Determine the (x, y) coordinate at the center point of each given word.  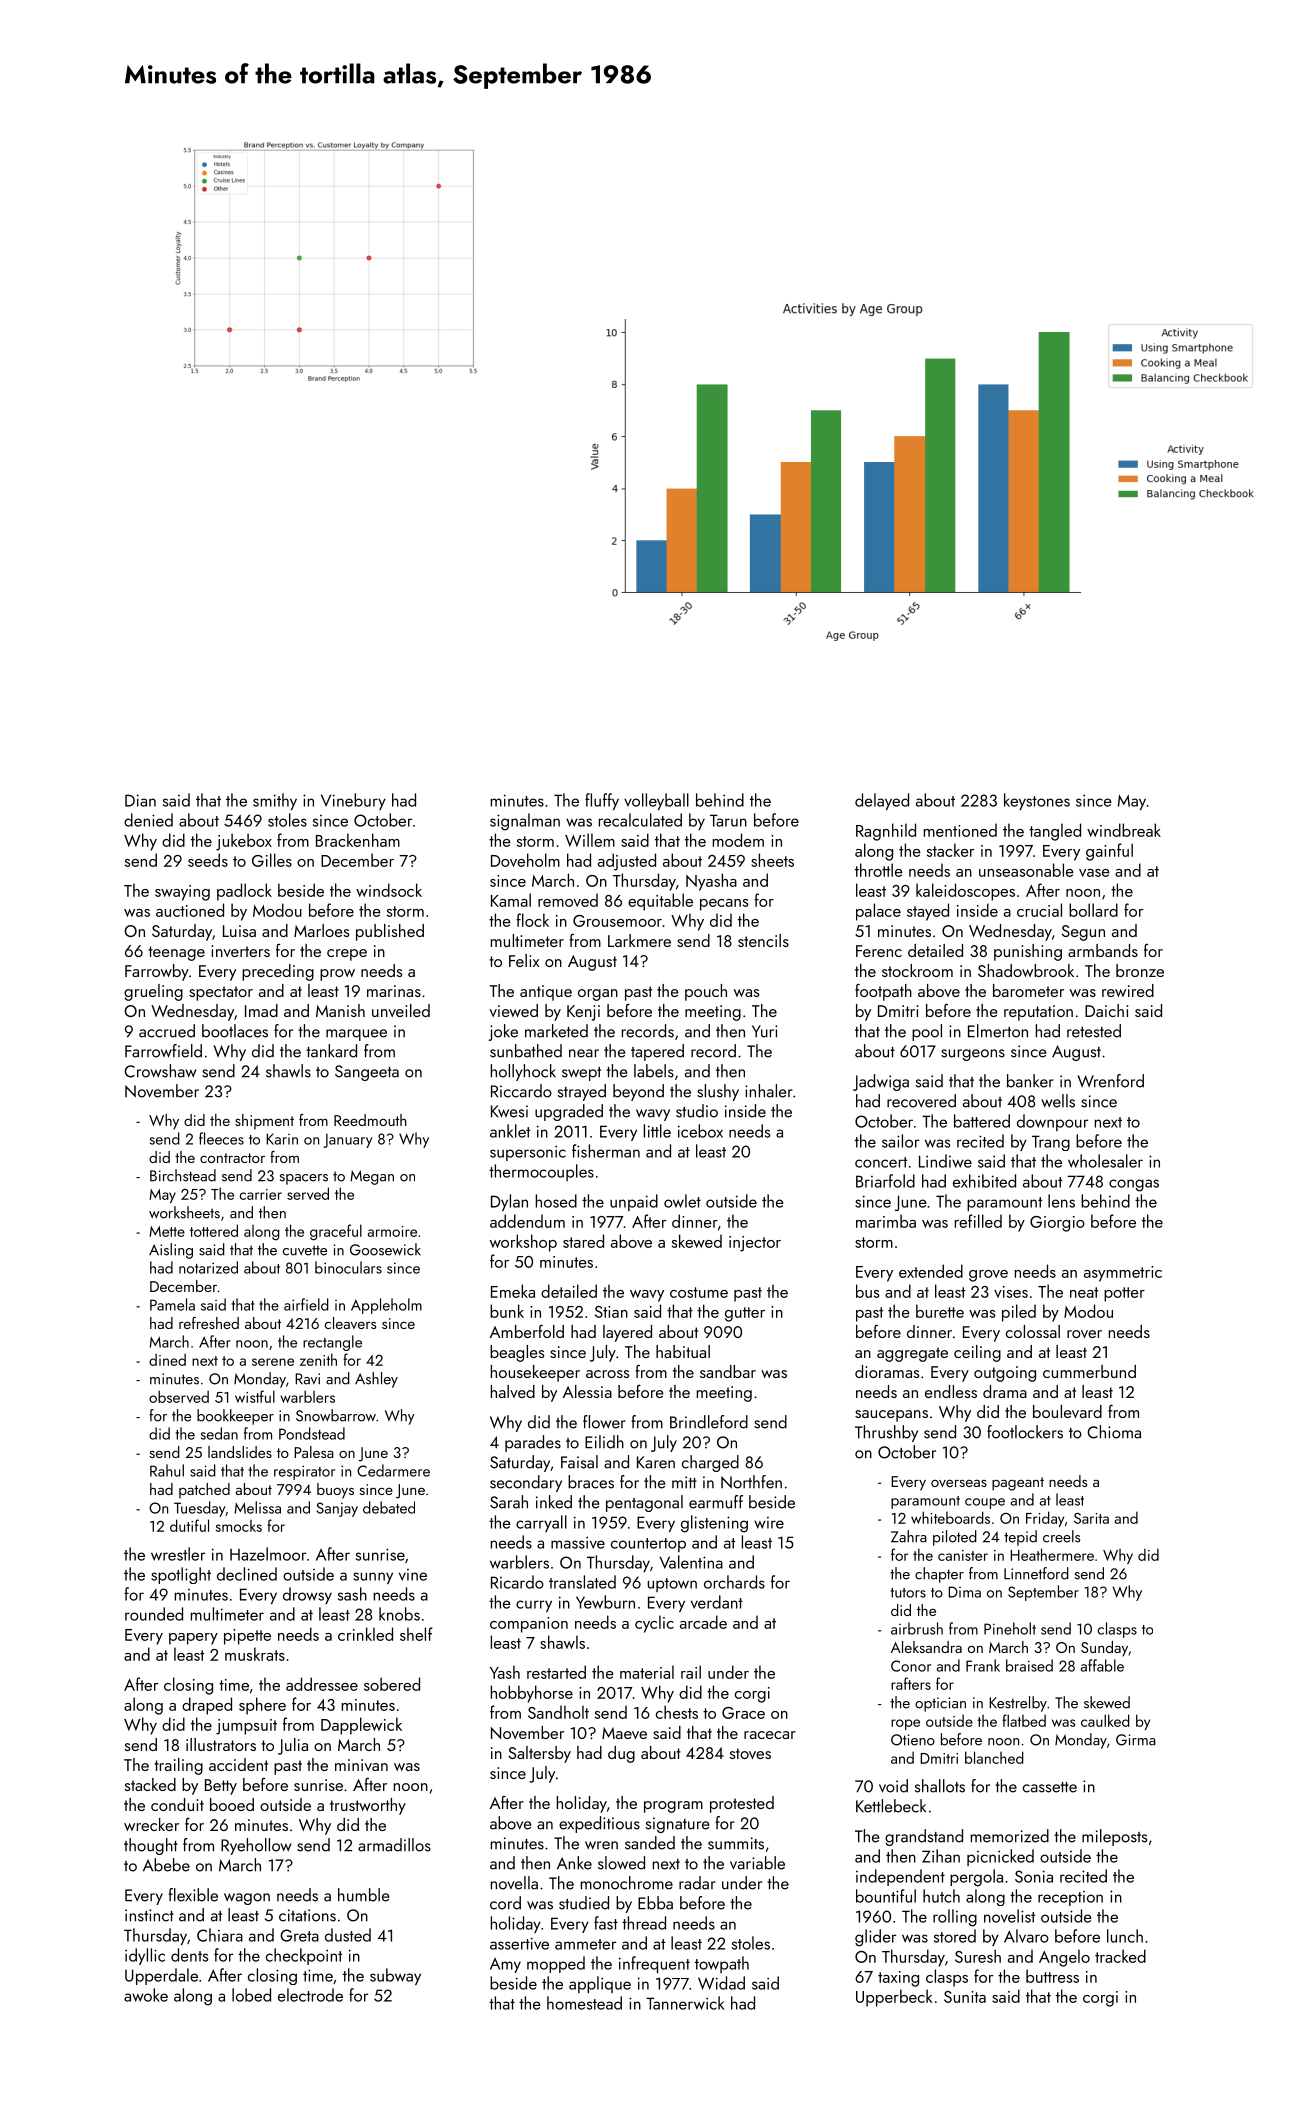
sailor (900, 1141)
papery (193, 1639)
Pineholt (1010, 1628)
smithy (275, 801)
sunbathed (526, 1051)
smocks (238, 1526)
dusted (348, 1935)
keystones (1037, 801)
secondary (526, 1483)
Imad (261, 1010)
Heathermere (1052, 1554)
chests (677, 1712)
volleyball (656, 801)
